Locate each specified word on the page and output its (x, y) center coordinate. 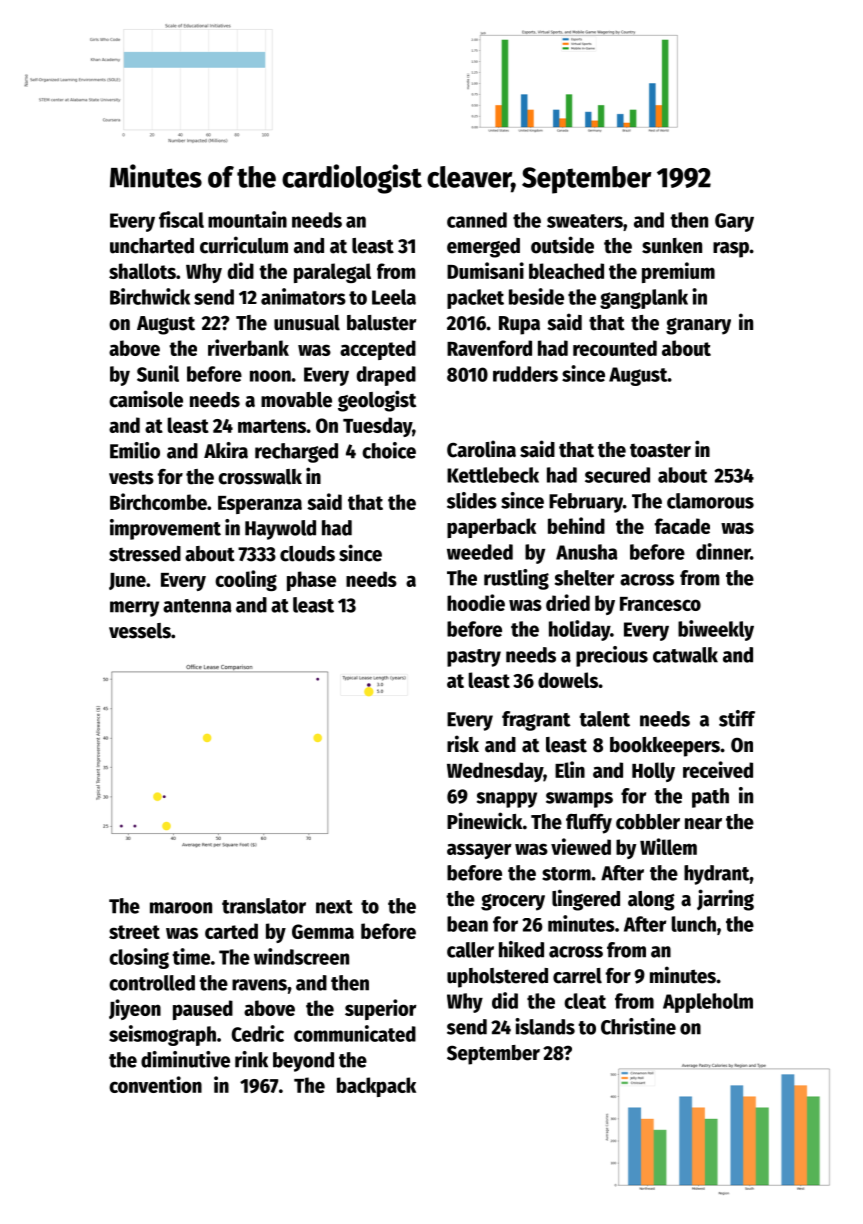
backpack (376, 1087)
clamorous (710, 501)
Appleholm (708, 1003)
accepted (378, 350)
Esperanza (260, 505)
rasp (731, 250)
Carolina (481, 449)
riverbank (248, 347)
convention (155, 1084)
